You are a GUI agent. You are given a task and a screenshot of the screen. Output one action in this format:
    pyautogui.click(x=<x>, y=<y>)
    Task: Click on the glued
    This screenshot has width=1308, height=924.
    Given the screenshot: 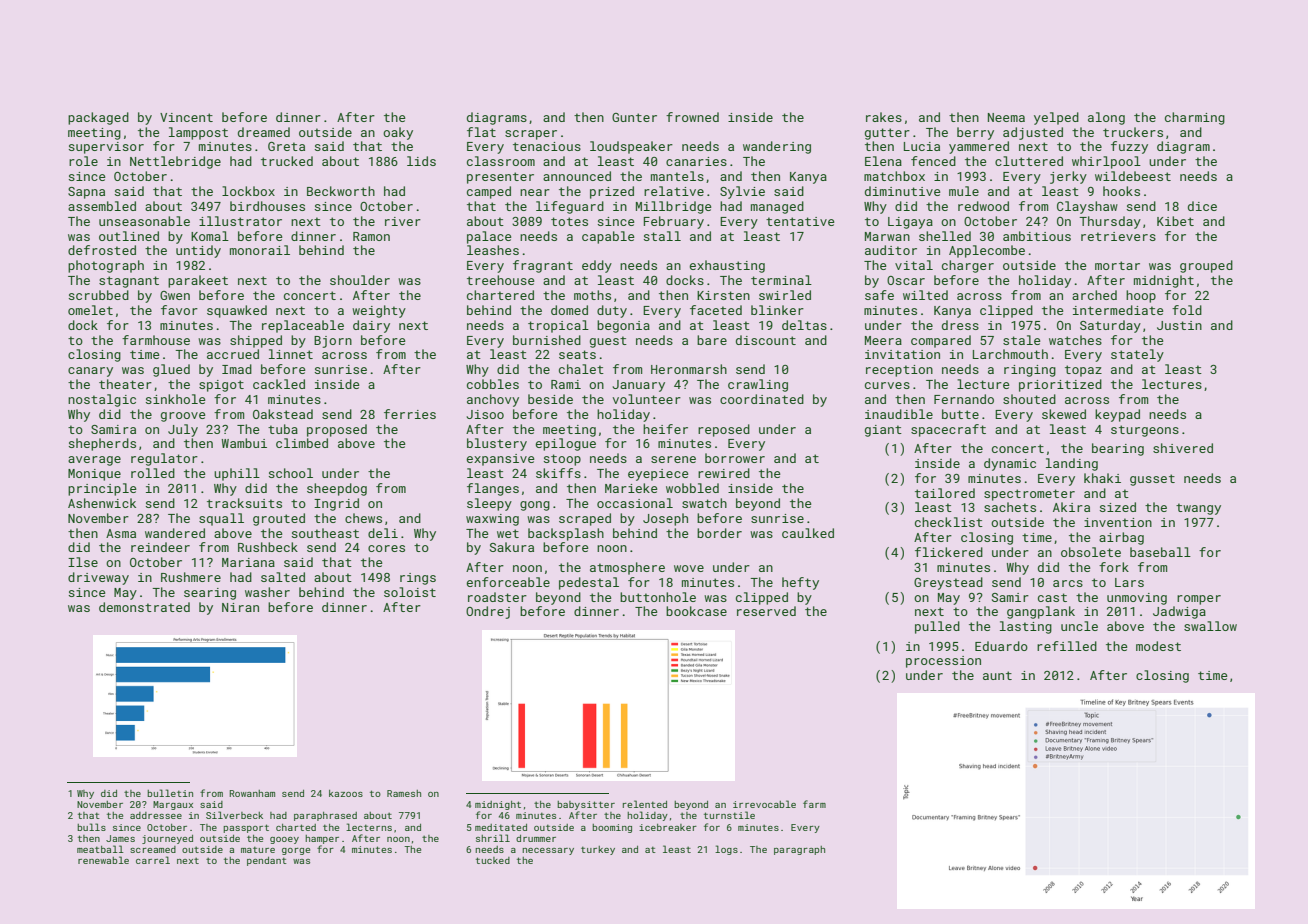 What is the action you would take?
    pyautogui.click(x=171, y=370)
